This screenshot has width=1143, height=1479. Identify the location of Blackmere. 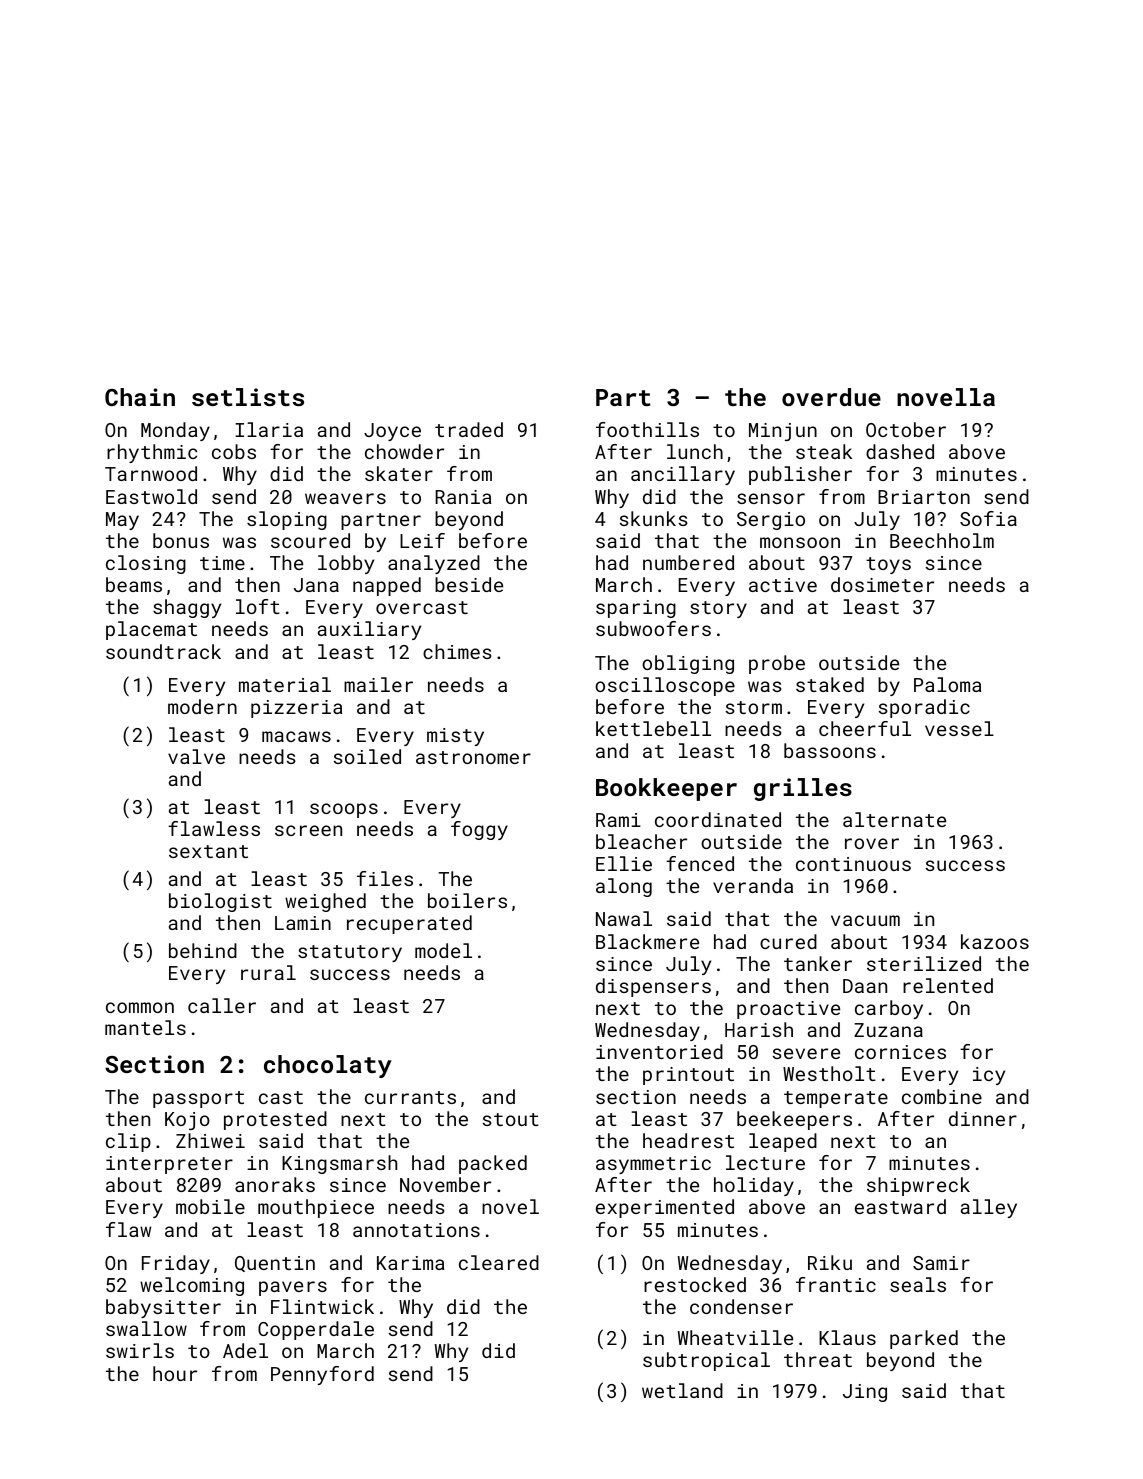
(647, 941).
